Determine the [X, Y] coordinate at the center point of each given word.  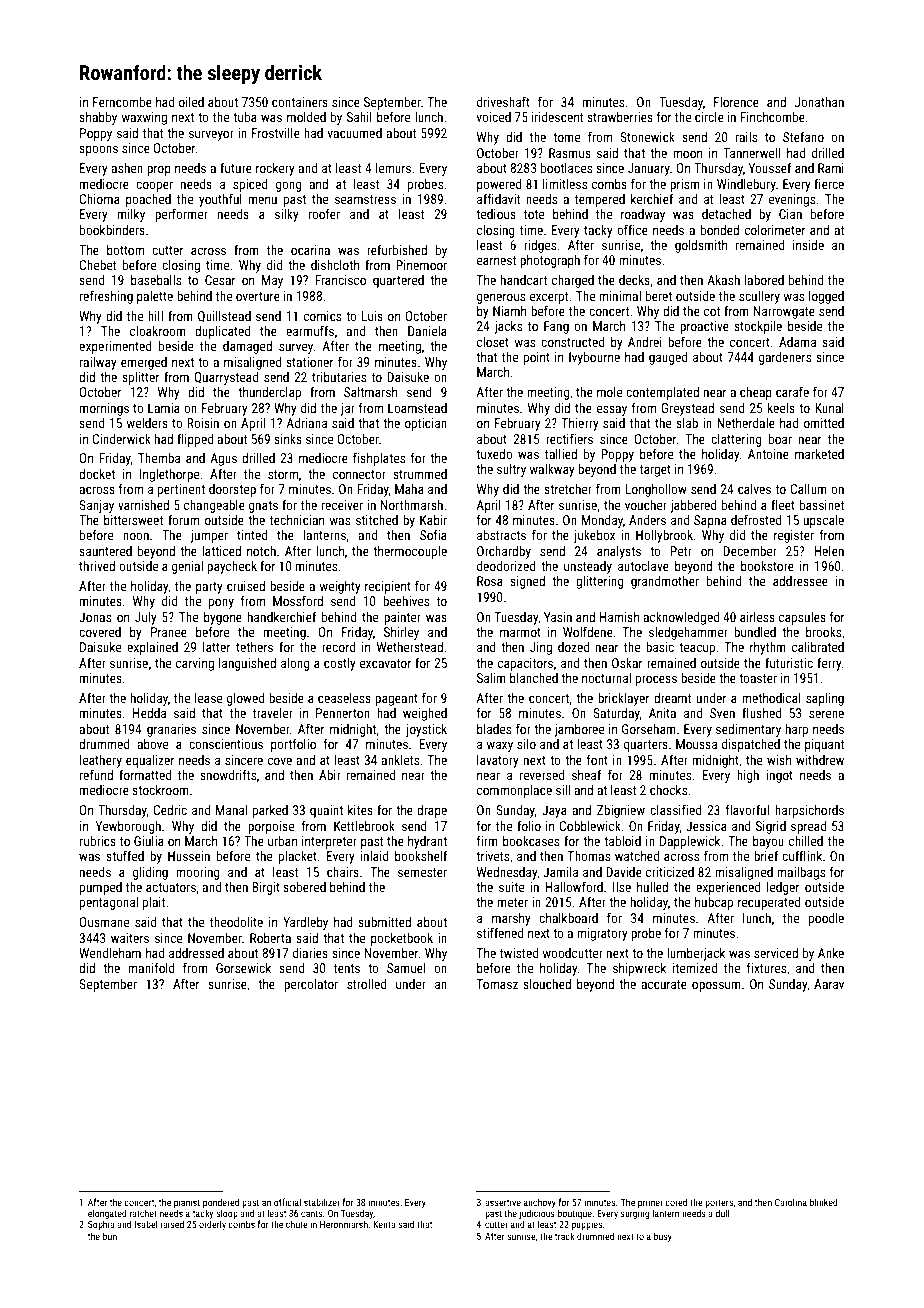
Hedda [149, 713]
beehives [406, 601]
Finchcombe [772, 117]
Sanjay [96, 506]
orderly [212, 1225]
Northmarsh [412, 505]
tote [534, 214]
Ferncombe [122, 102]
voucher [646, 505]
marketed [819, 454]
